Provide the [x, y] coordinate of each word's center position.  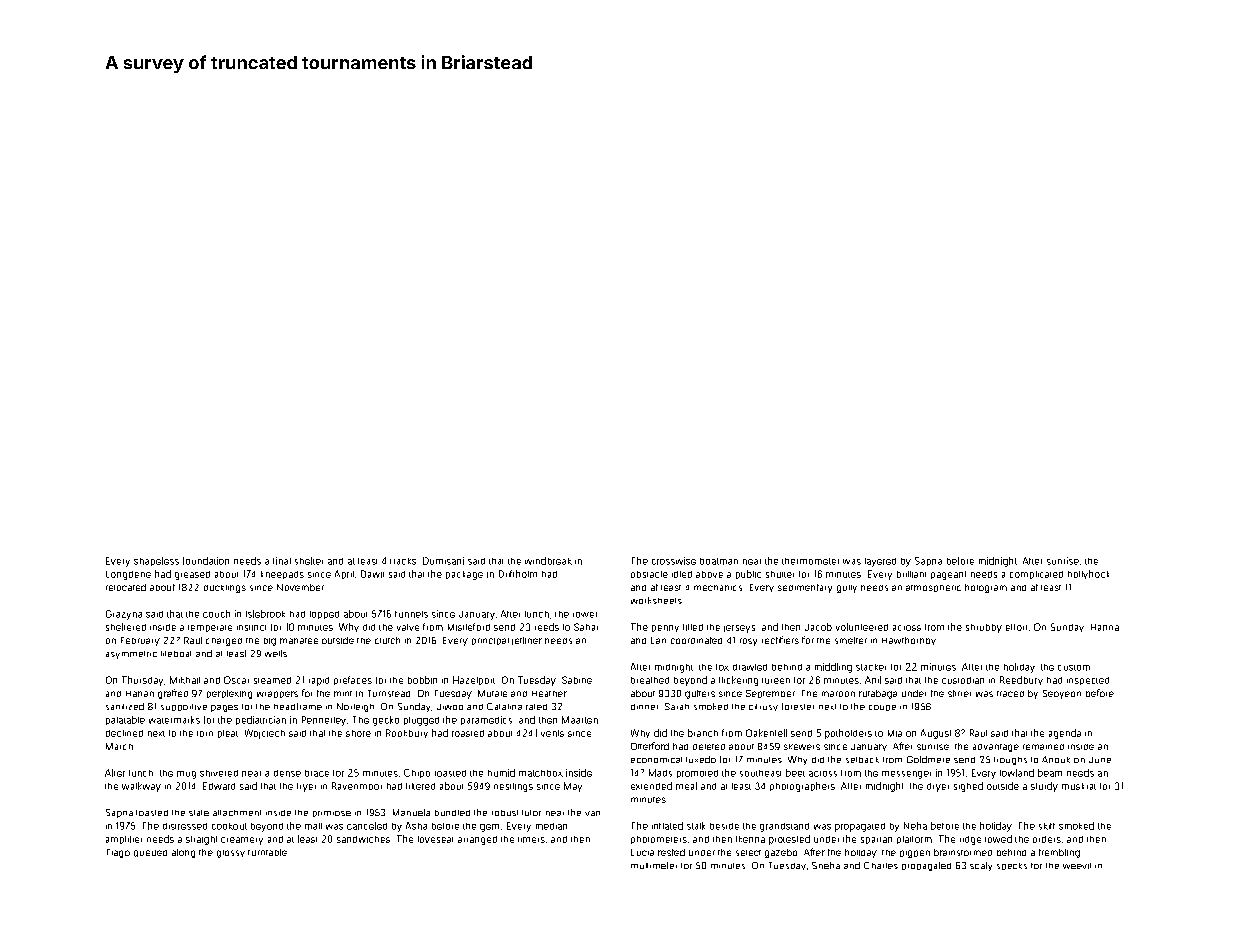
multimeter [654, 865]
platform [914, 840]
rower [585, 615]
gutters [700, 694]
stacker [871, 667]
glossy [231, 854]
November [300, 587]
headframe [298, 706]
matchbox [541, 773]
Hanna [1105, 627]
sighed [968, 787]
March [119, 746]
